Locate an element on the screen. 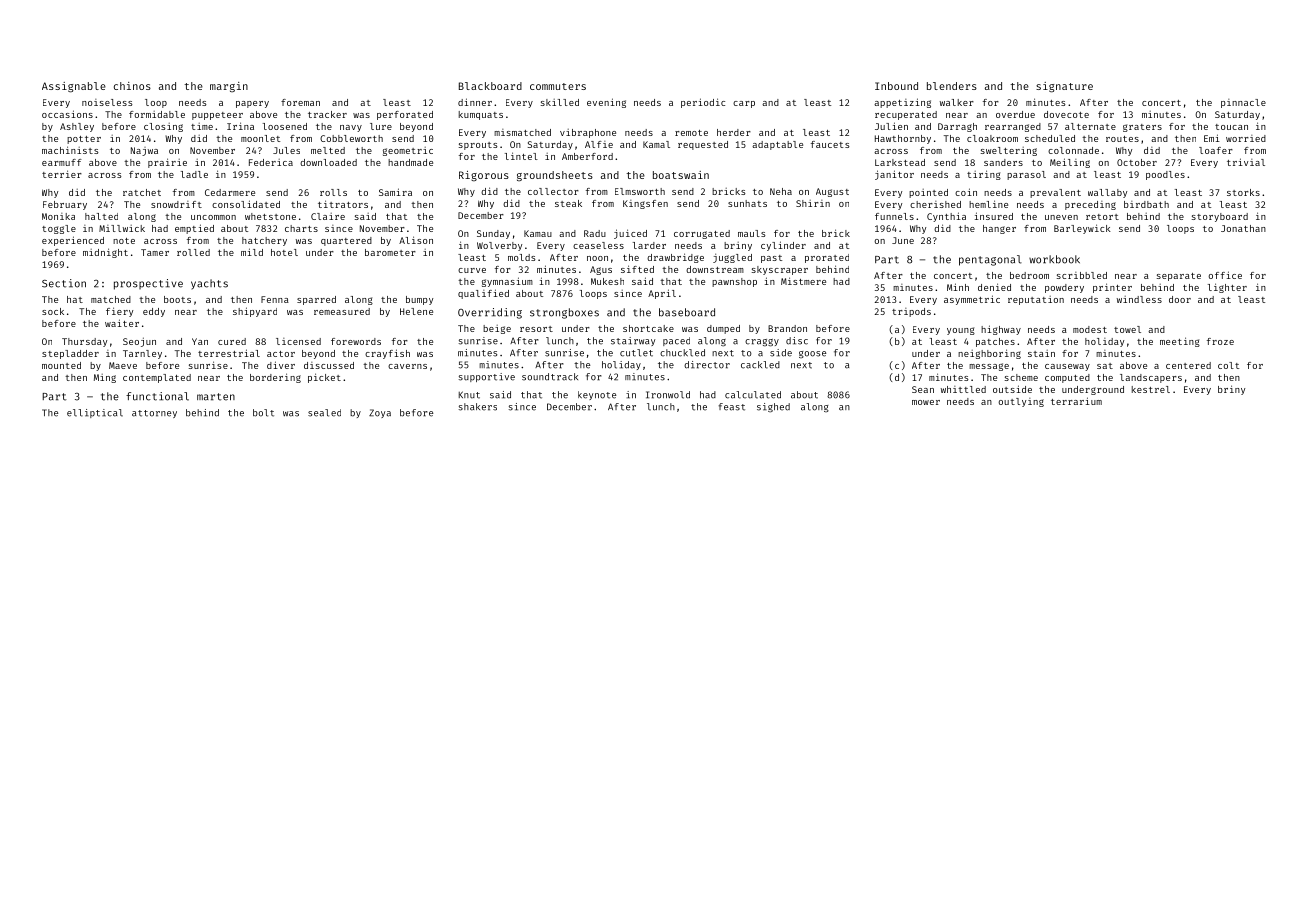  Jonathan is located at coordinates (1243, 228).
